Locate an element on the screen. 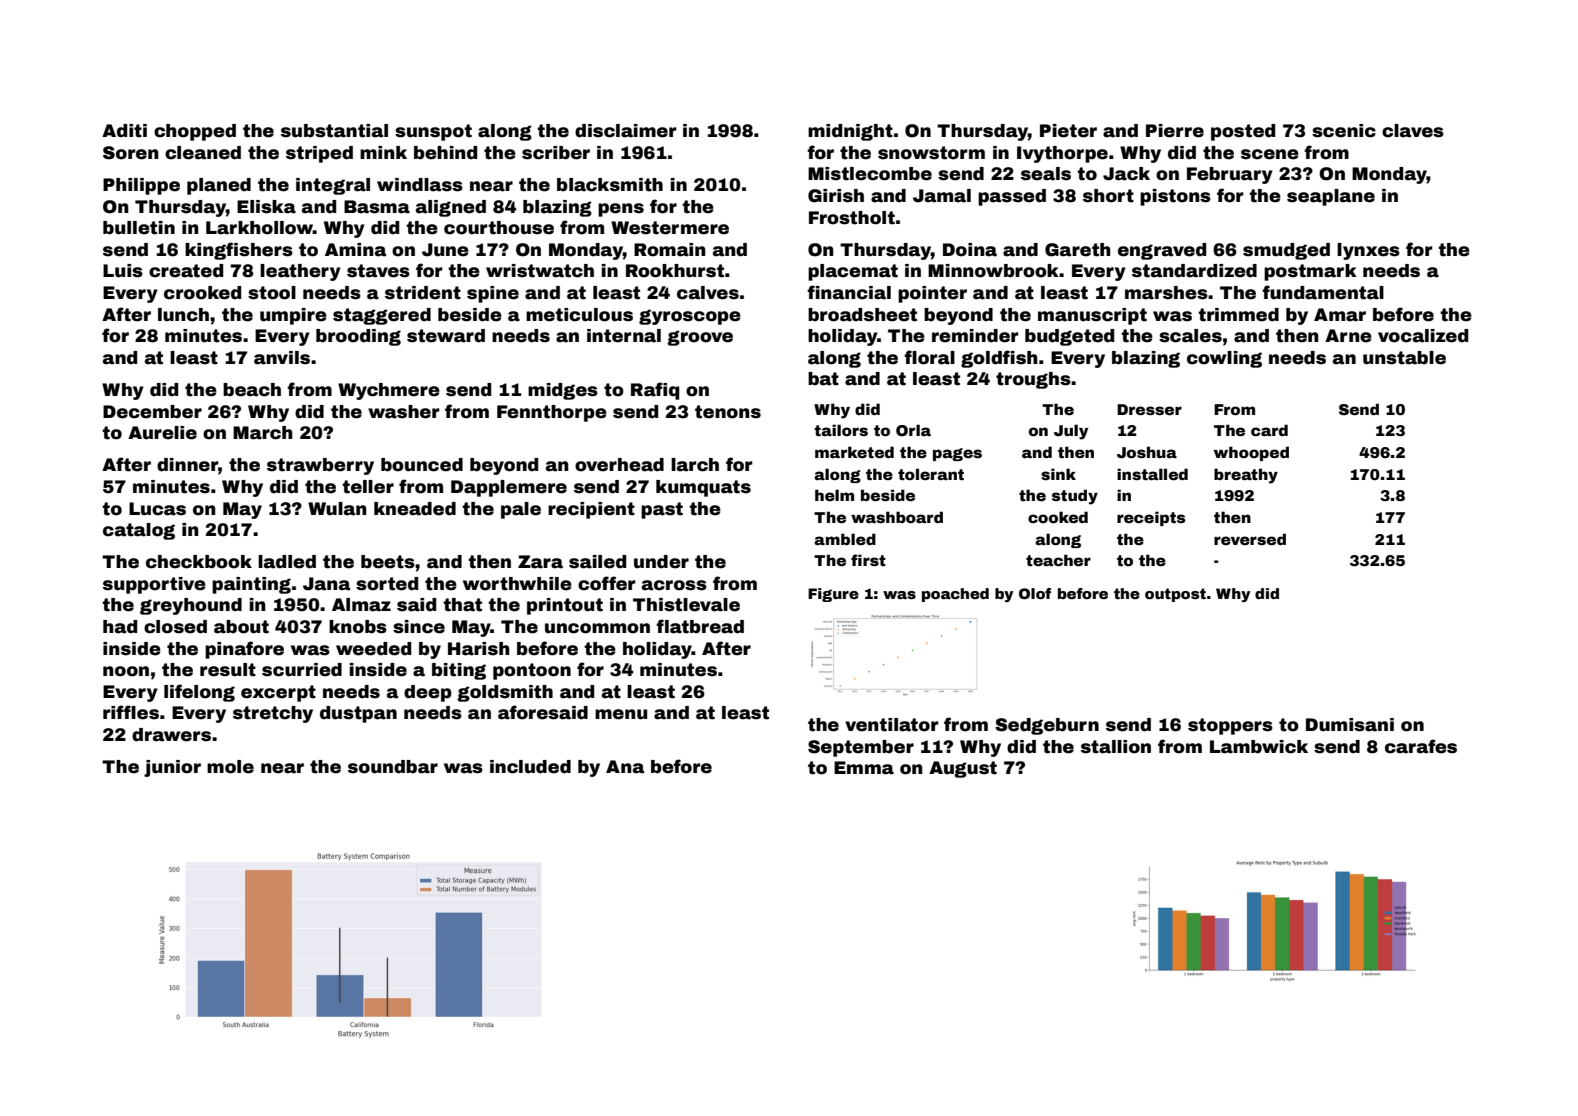 This screenshot has height=1116, width=1578. stool is located at coordinates (272, 293).
